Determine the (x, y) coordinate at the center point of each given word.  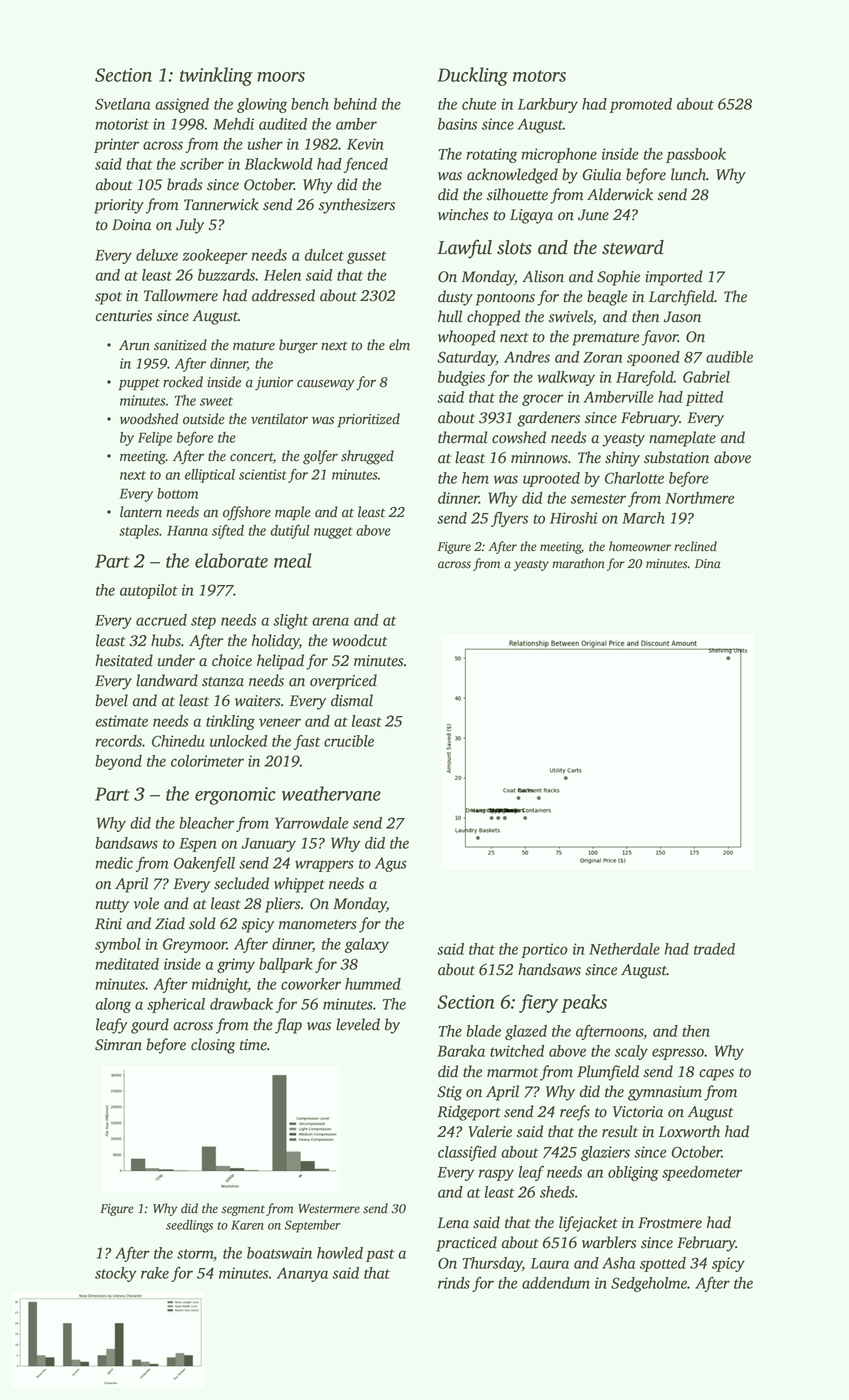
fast (307, 742)
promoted (640, 105)
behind (355, 104)
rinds (454, 1283)
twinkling (216, 76)
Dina (707, 564)
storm (195, 1254)
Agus (391, 864)
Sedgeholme (649, 1284)
